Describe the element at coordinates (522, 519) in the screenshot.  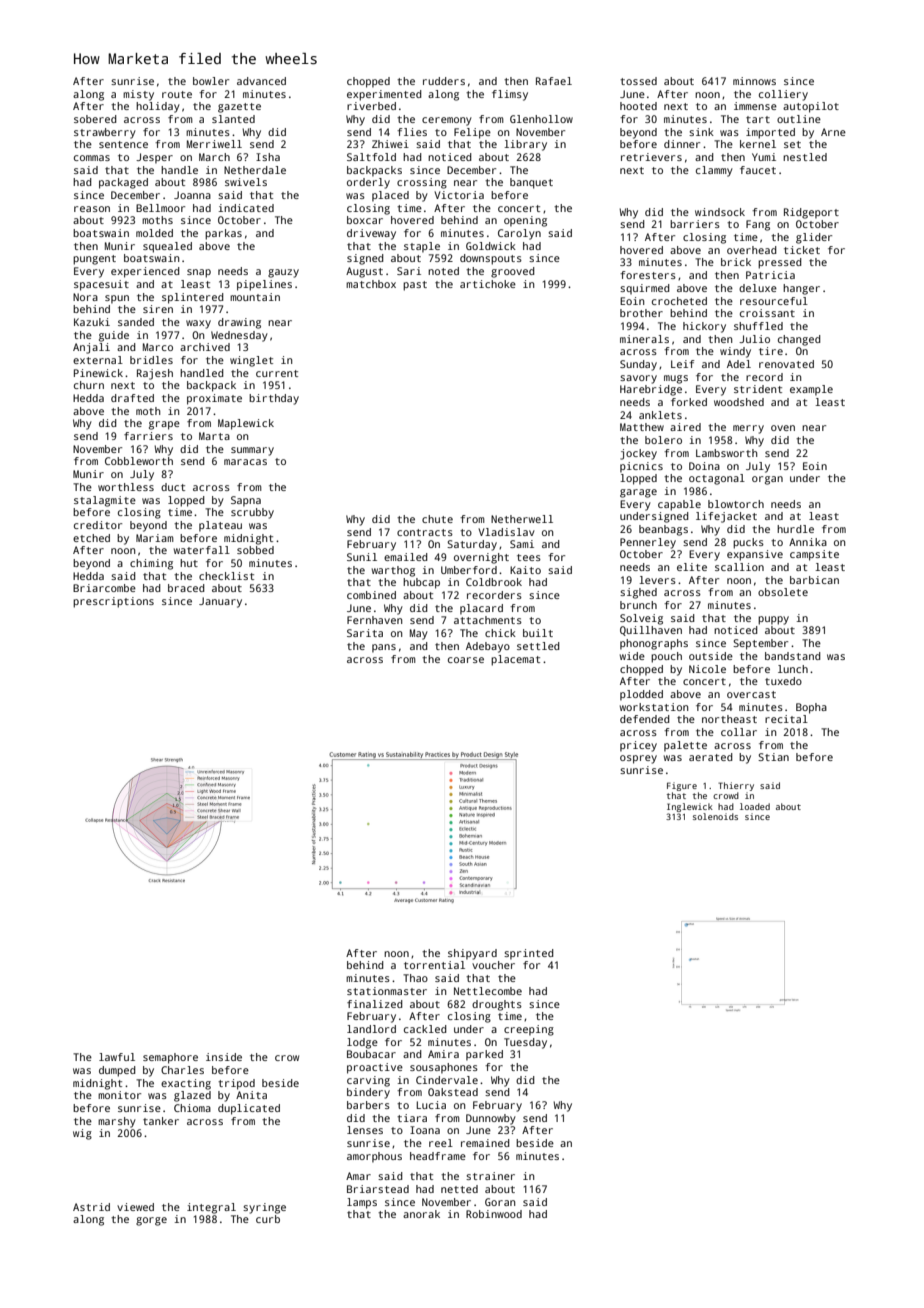
I see `Netherwell` at that location.
